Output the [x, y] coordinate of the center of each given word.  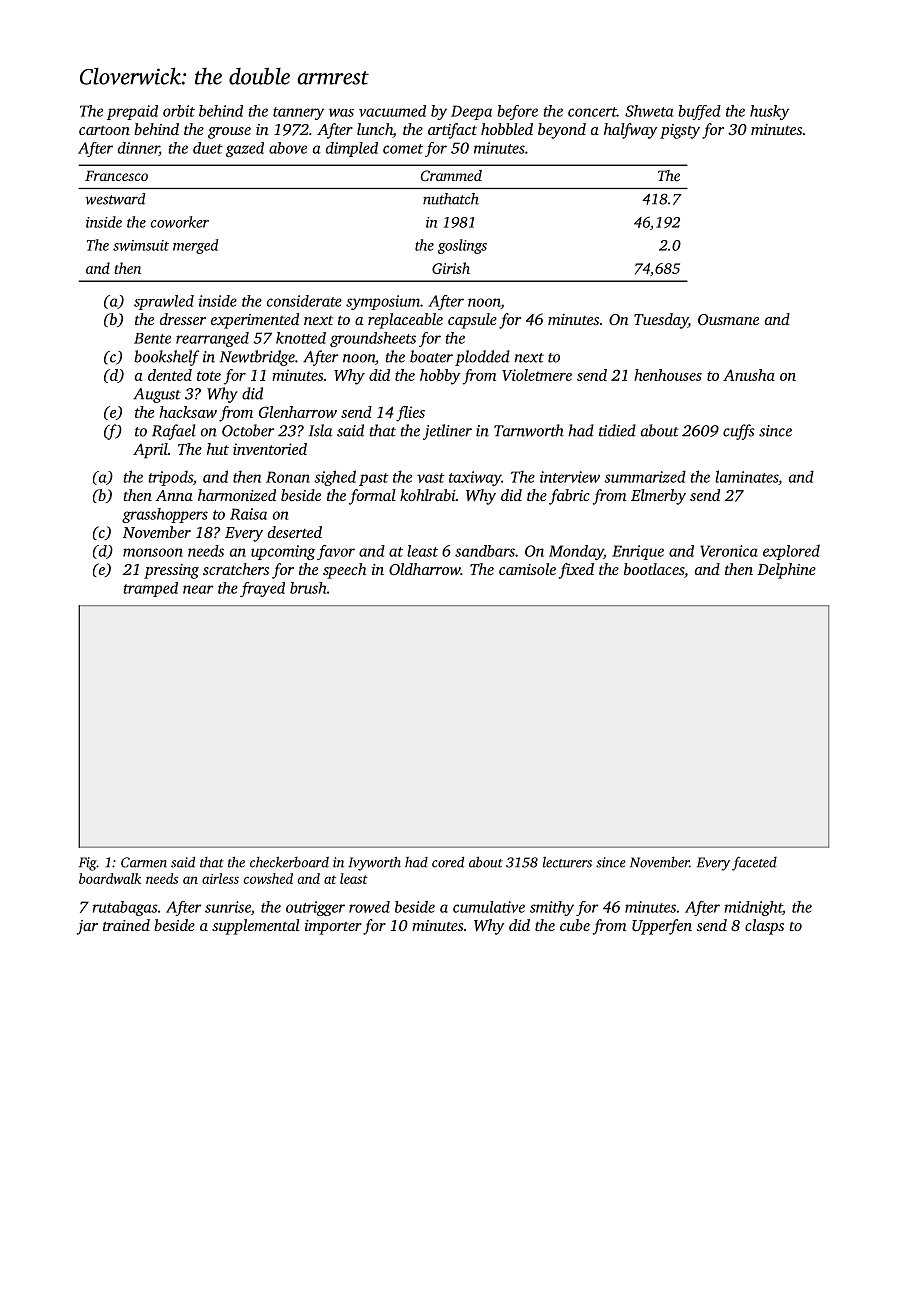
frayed [262, 589]
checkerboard [289, 862]
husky [769, 112]
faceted [754, 864]
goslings [462, 246]
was [341, 112]
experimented [255, 321]
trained [126, 925]
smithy [552, 908]
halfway [630, 131]
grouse [229, 133]
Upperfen [662, 927]
